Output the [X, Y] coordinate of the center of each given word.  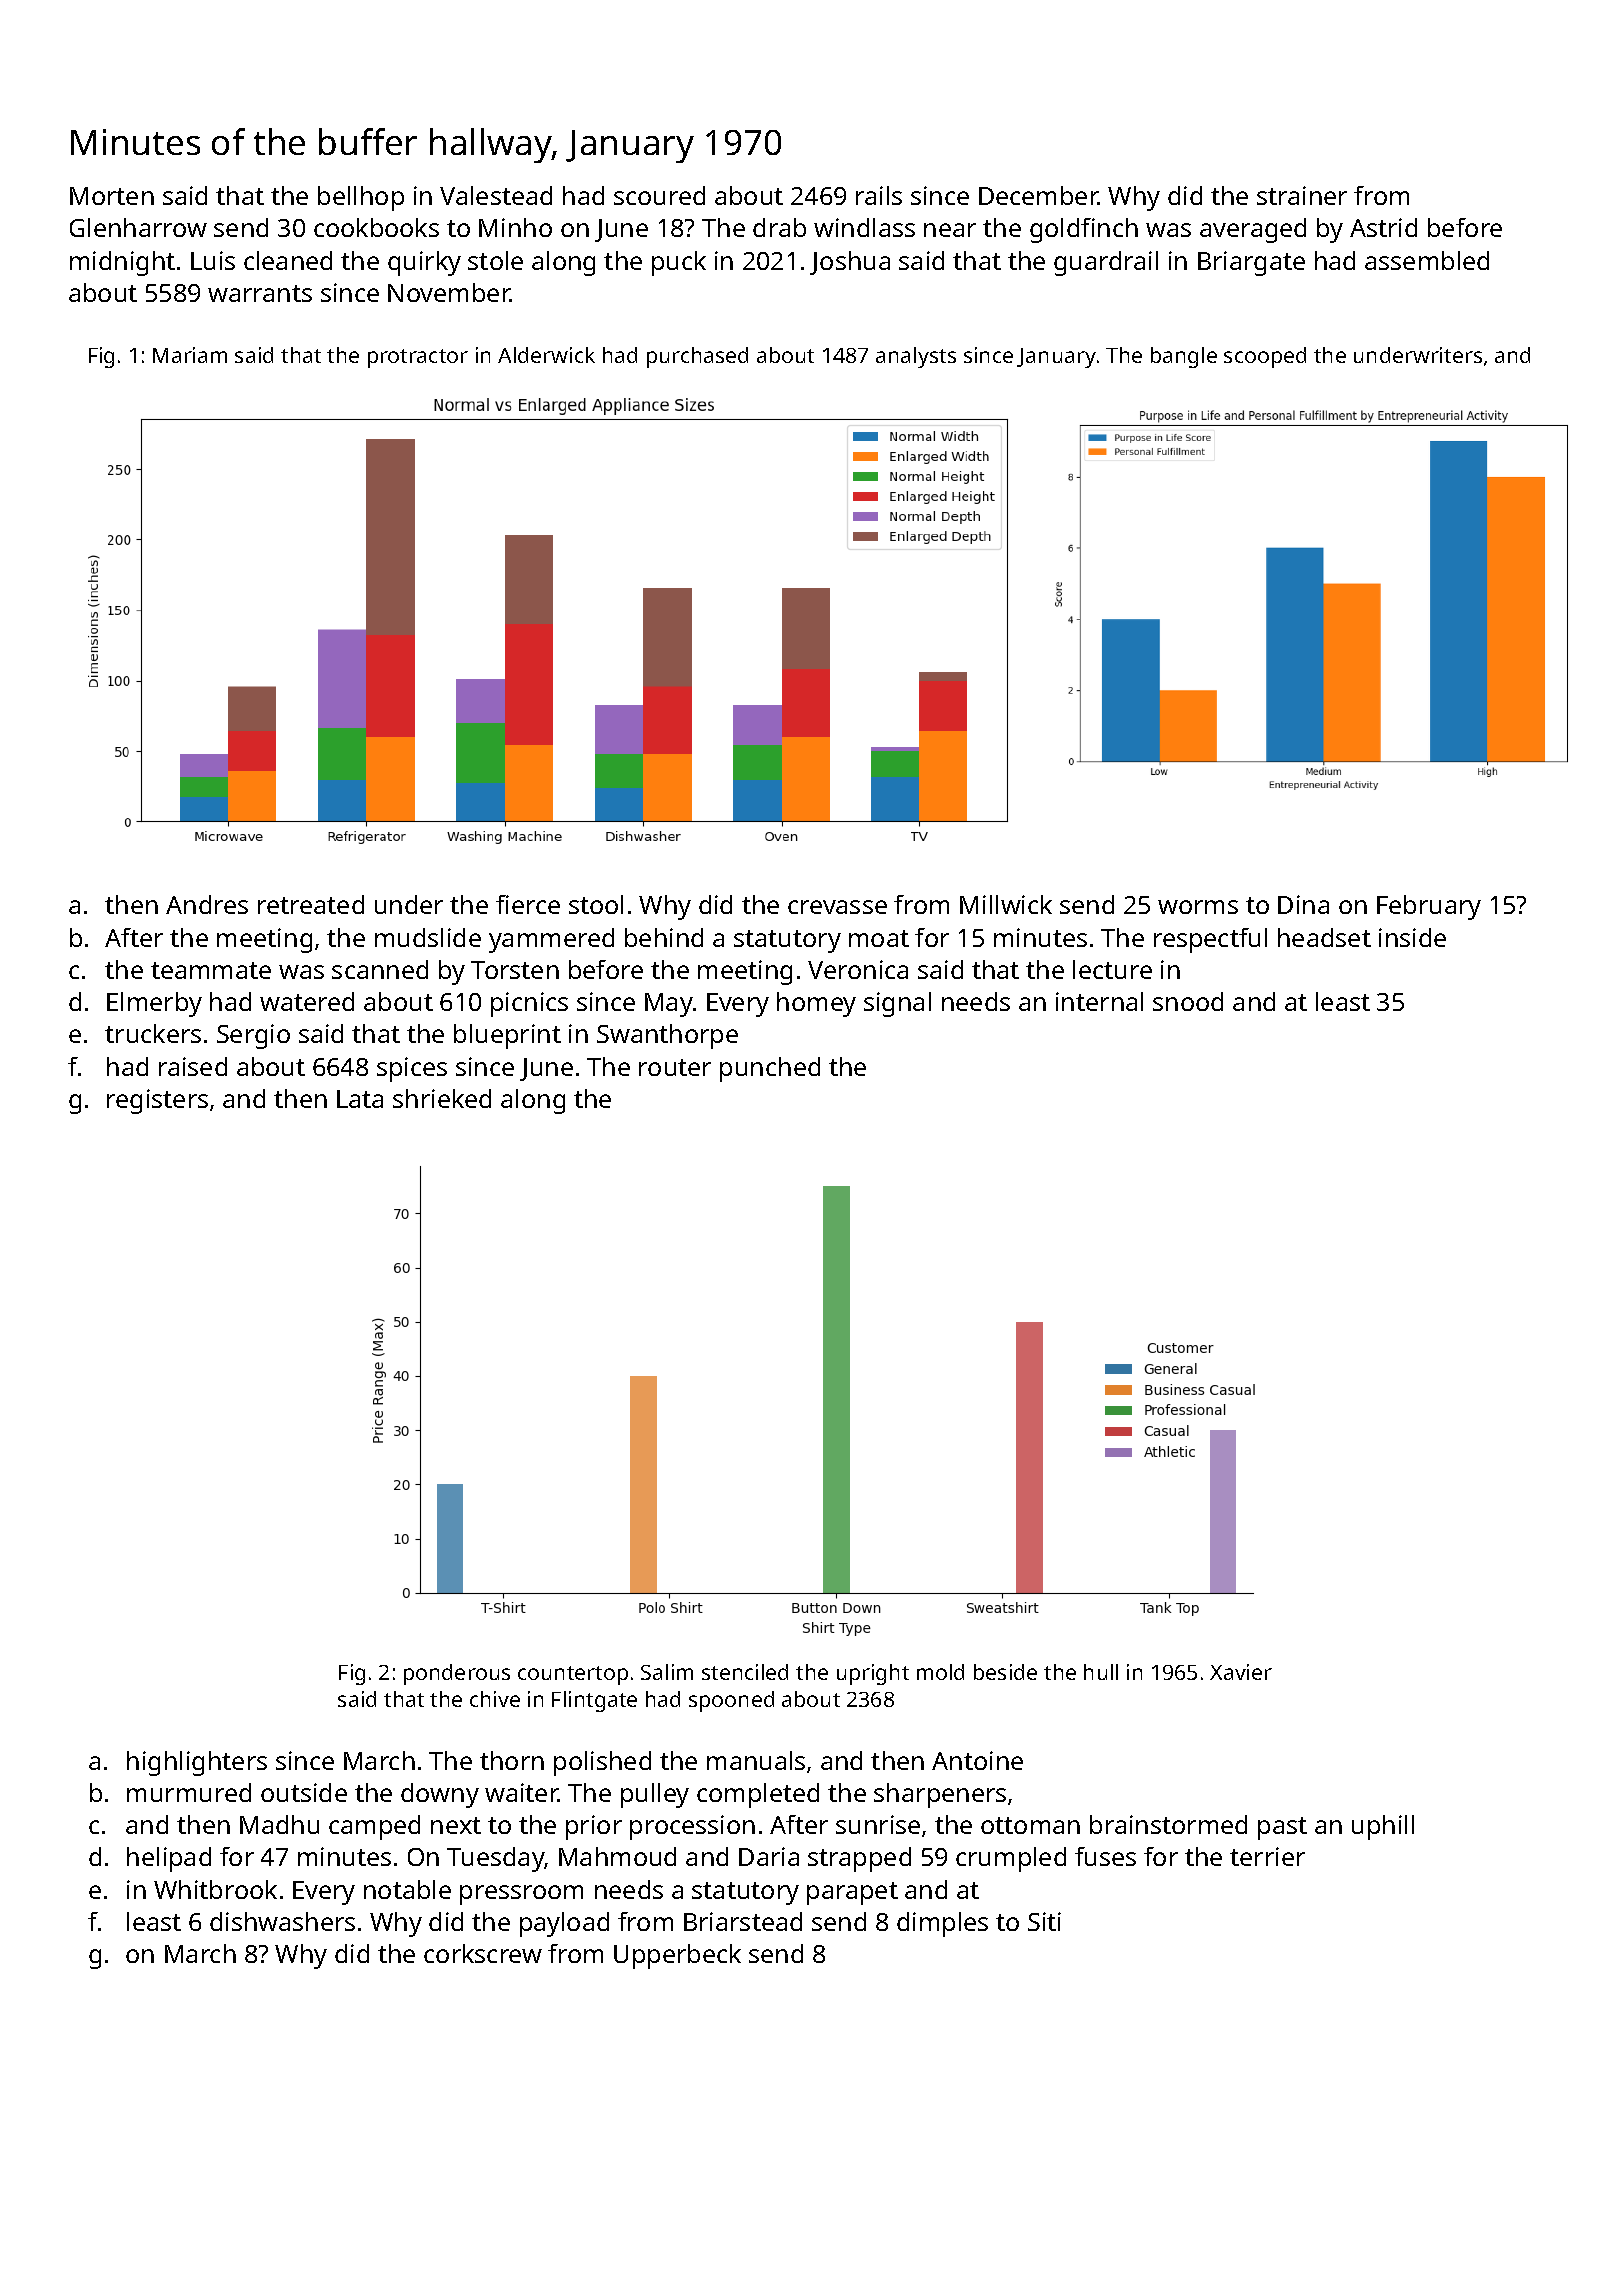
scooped [1265, 357]
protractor [418, 358]
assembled [1427, 260]
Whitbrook [215, 1889]
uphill [1383, 1827]
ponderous [457, 1674]
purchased [697, 357]
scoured [659, 195]
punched [770, 1069]
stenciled [745, 1672]
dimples [942, 1924]
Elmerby [154, 1004]
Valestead [496, 195]
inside [1412, 937]
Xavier [1241, 1672]
